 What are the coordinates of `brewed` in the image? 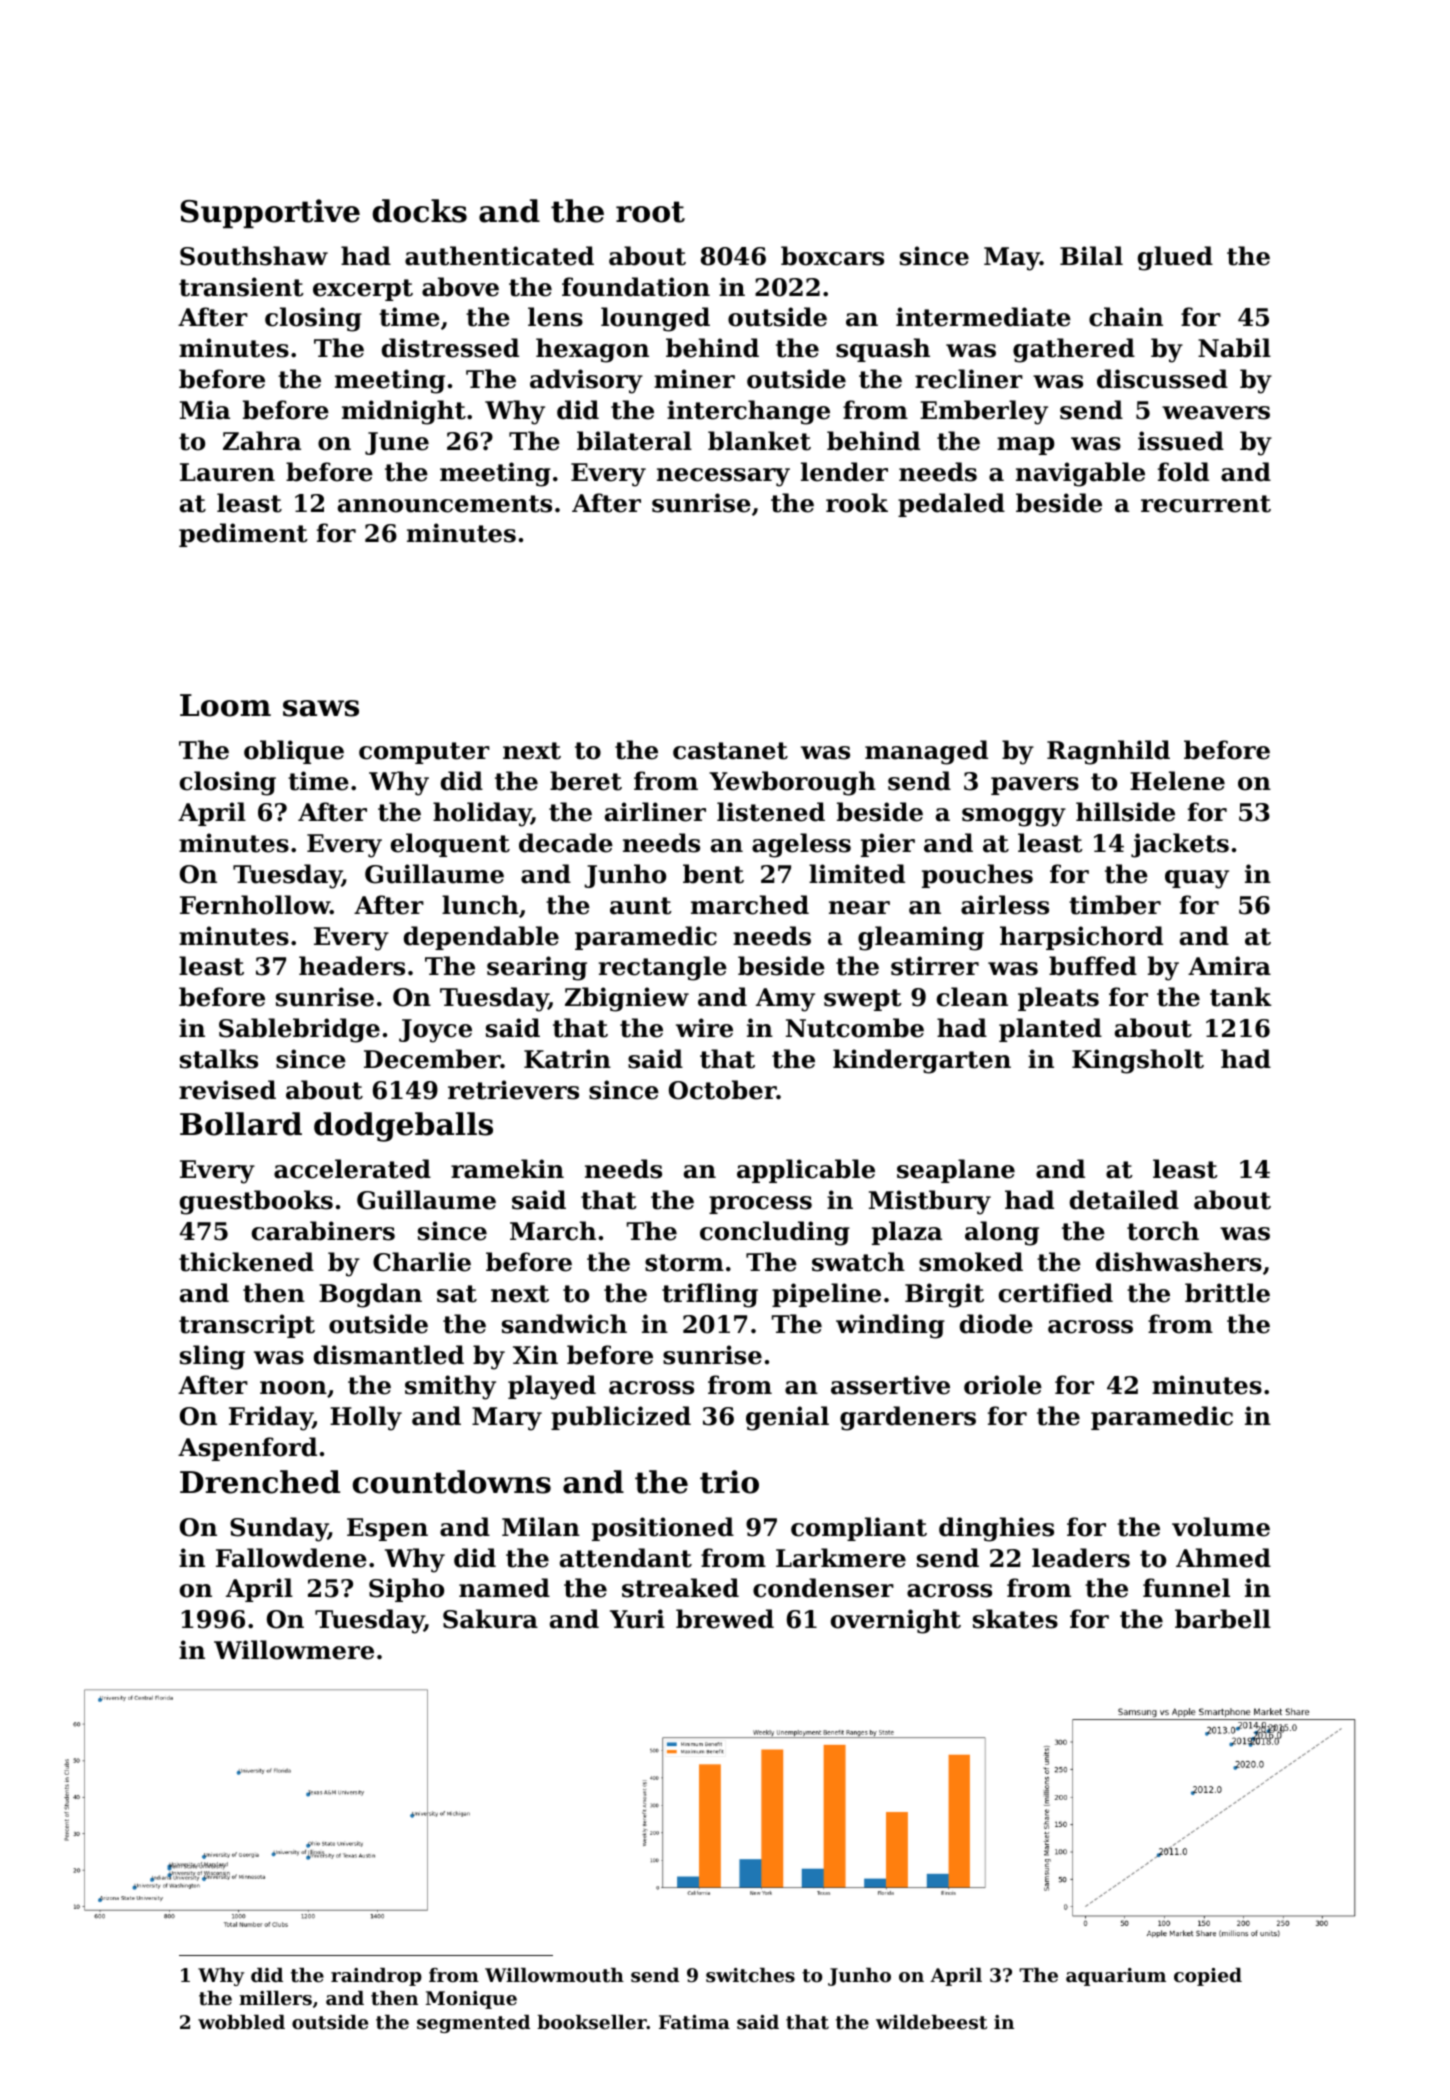 It's located at (725, 1619).
